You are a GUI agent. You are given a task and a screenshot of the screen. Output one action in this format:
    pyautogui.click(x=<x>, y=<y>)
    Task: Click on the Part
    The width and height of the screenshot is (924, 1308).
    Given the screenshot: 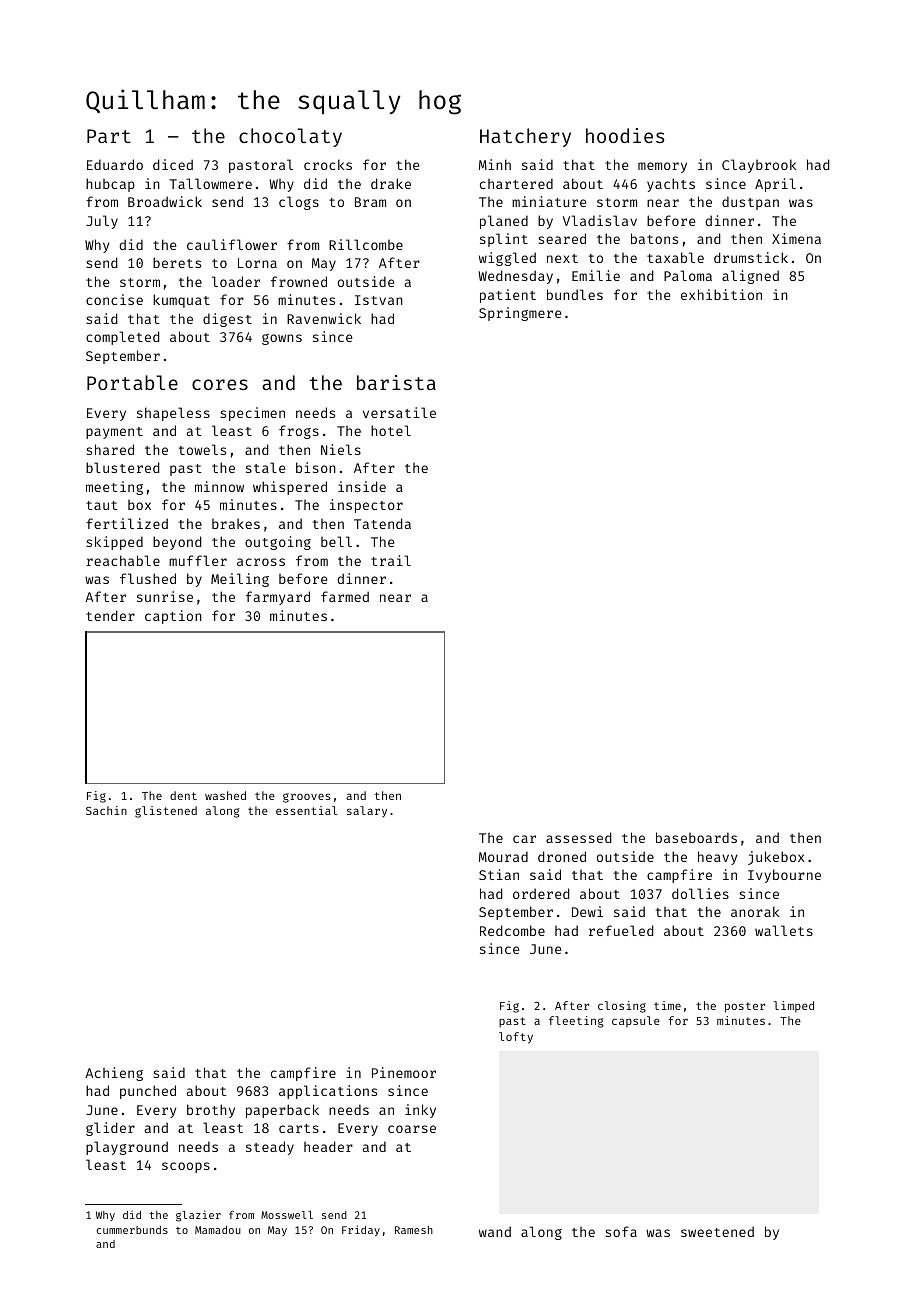 What is the action you would take?
    pyautogui.click(x=109, y=136)
